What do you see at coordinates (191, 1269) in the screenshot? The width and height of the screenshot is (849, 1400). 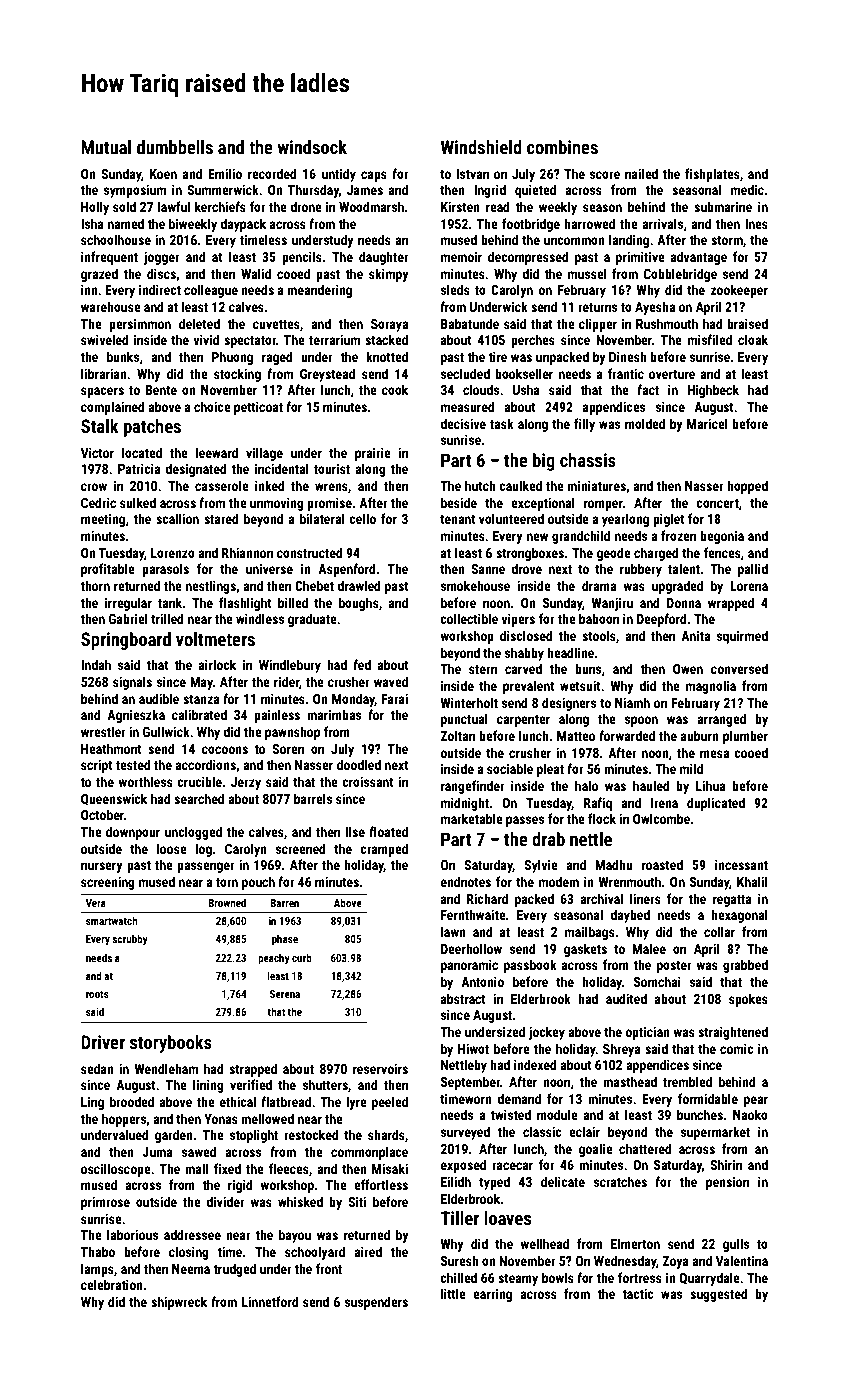 I see `Neema` at bounding box center [191, 1269].
